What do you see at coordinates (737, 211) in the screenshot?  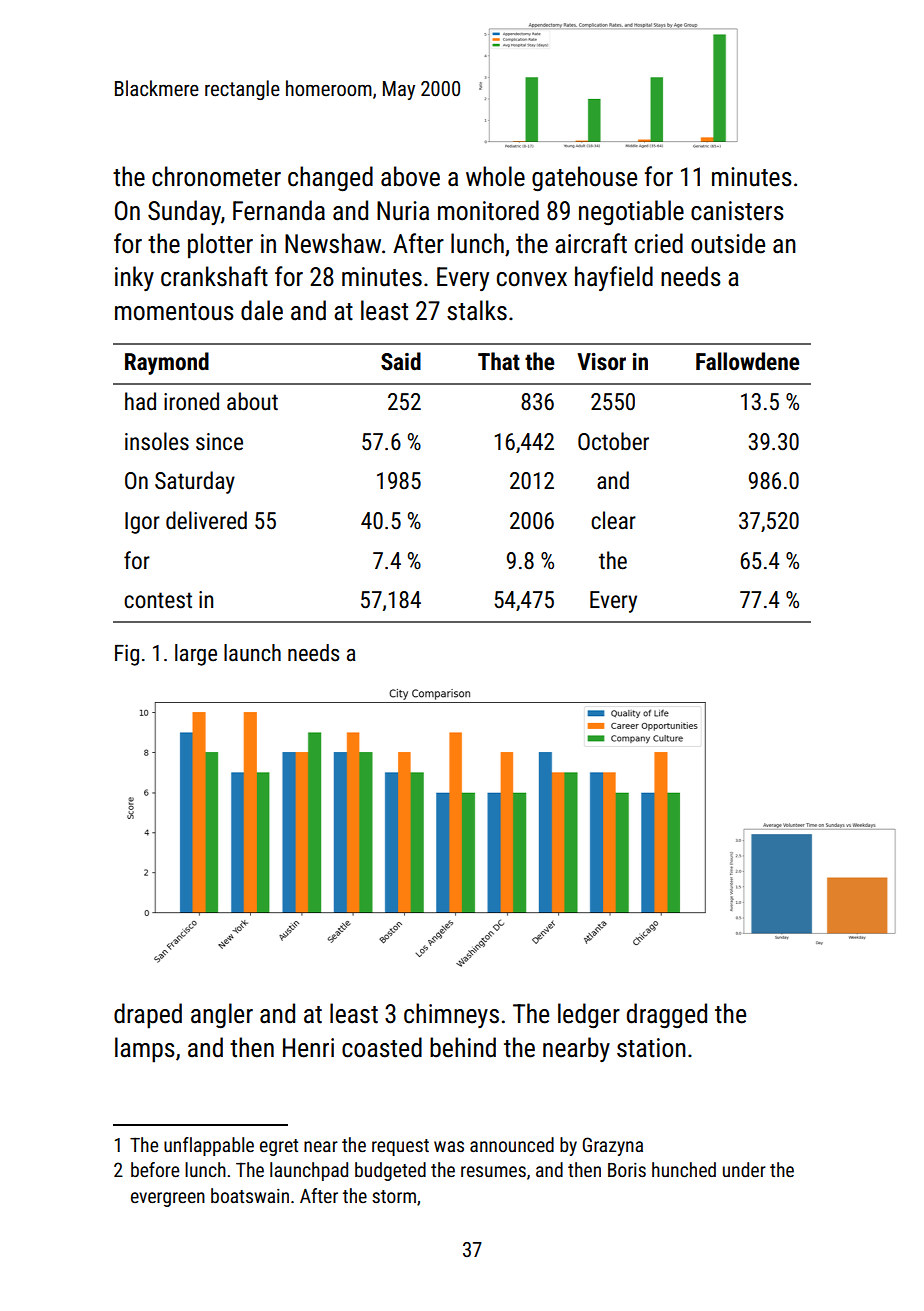 I see `canisters` at bounding box center [737, 211].
